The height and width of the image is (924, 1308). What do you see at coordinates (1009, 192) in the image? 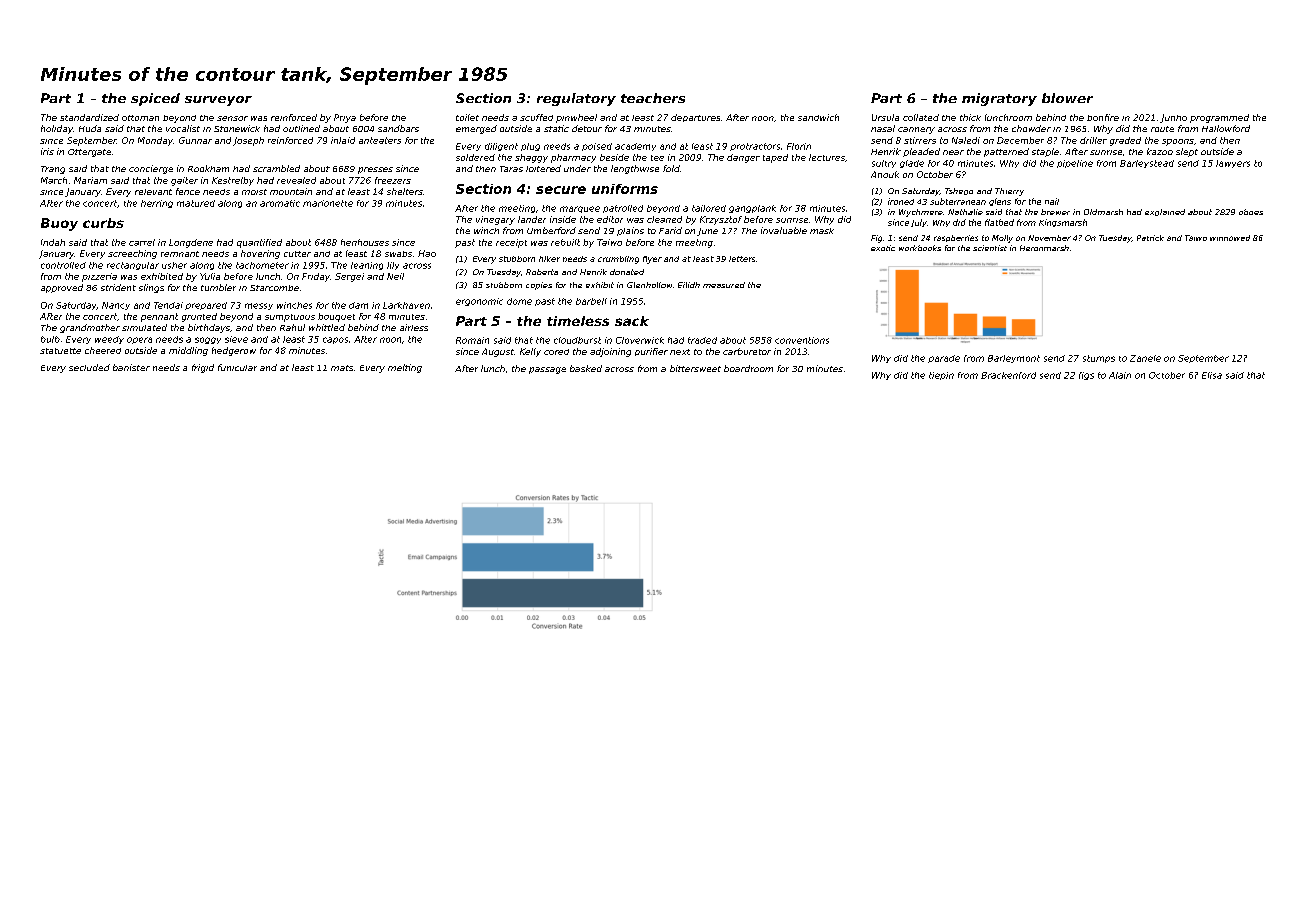
I see `Thierry` at bounding box center [1009, 192].
